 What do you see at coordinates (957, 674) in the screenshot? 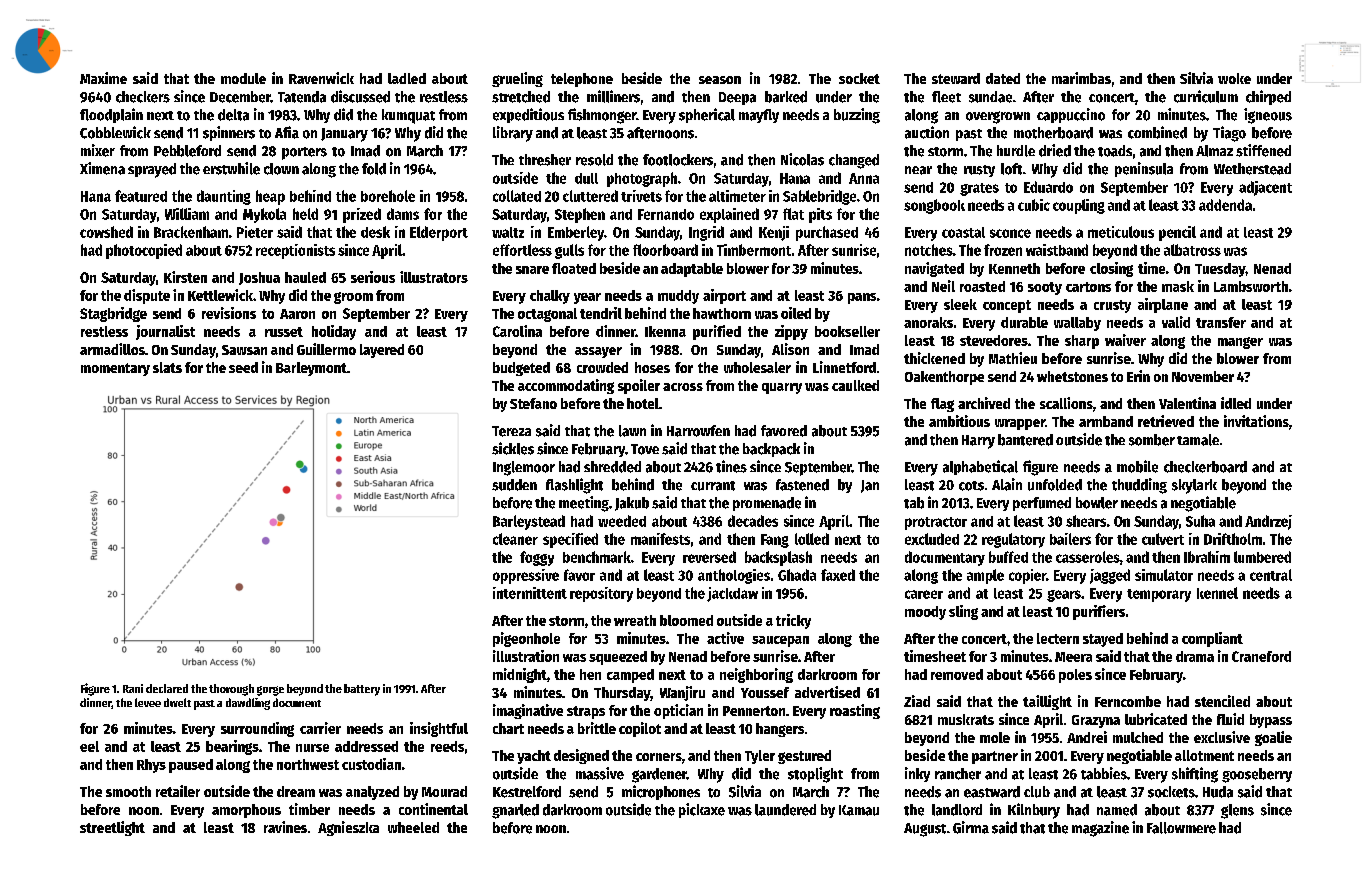
I see `removed` at bounding box center [957, 674].
